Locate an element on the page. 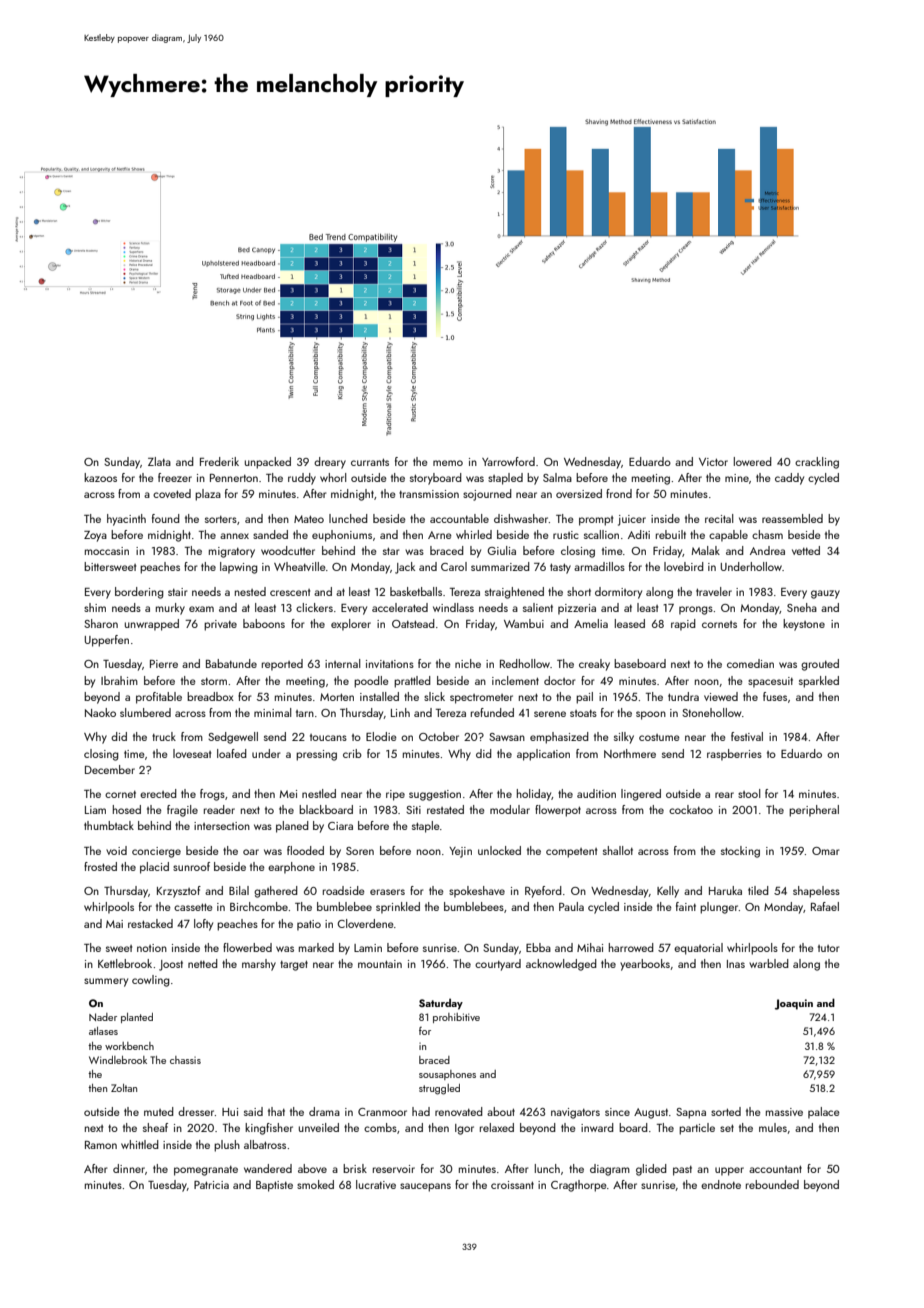 The height and width of the document is (1308, 924). grouted is located at coordinates (820, 665).
